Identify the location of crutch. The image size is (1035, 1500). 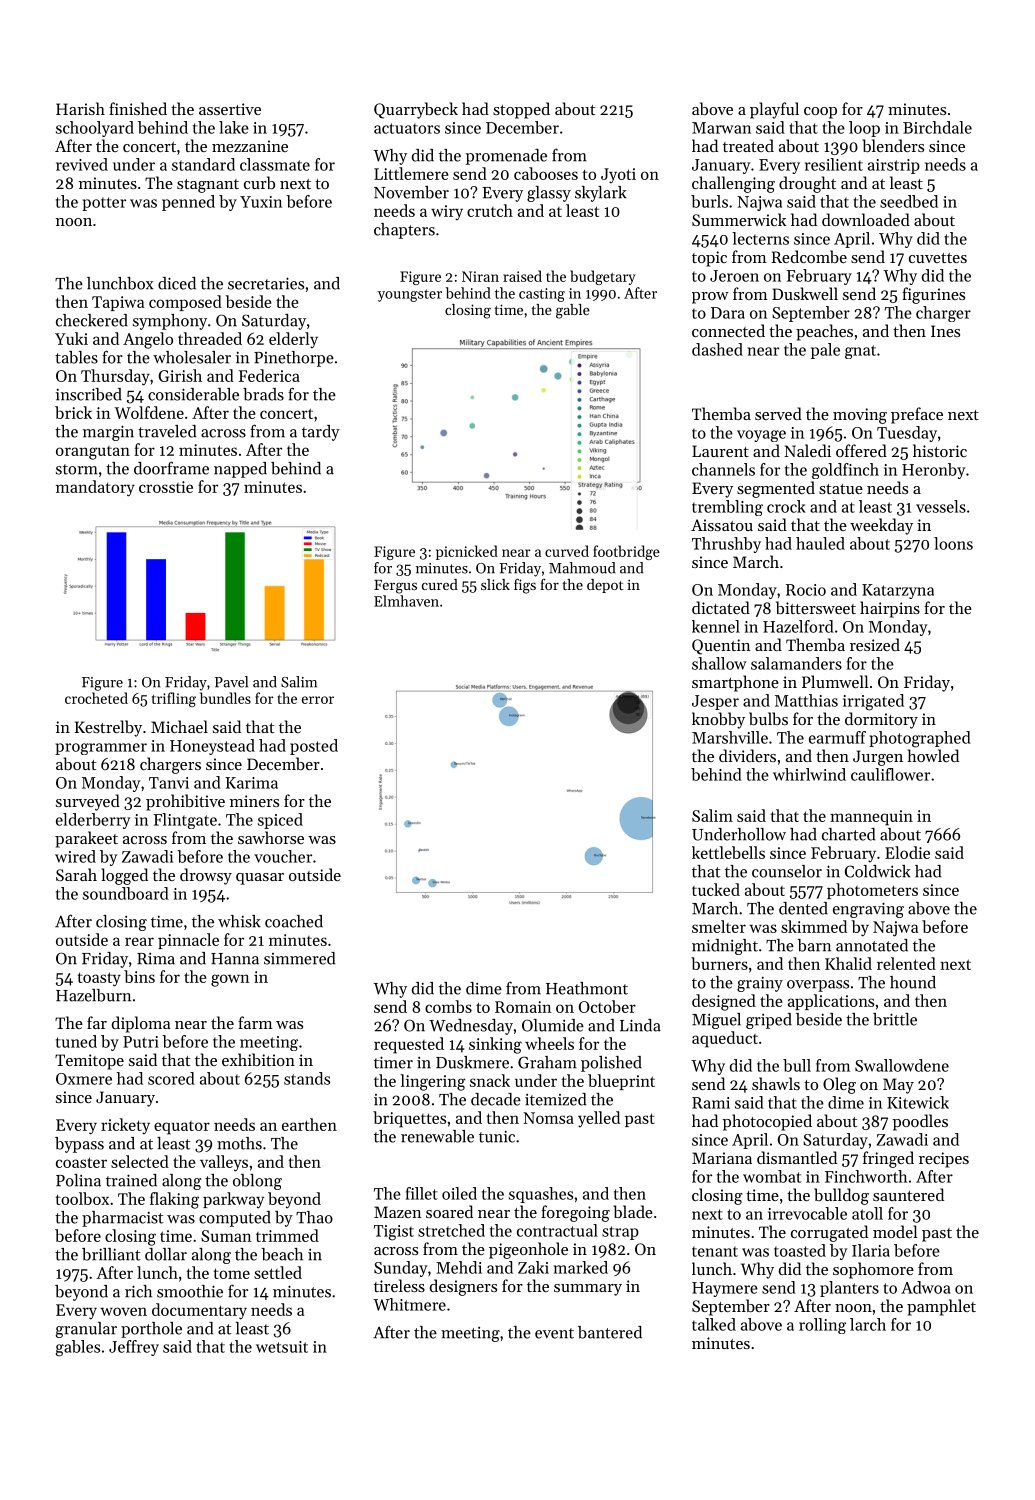
(490, 210).
